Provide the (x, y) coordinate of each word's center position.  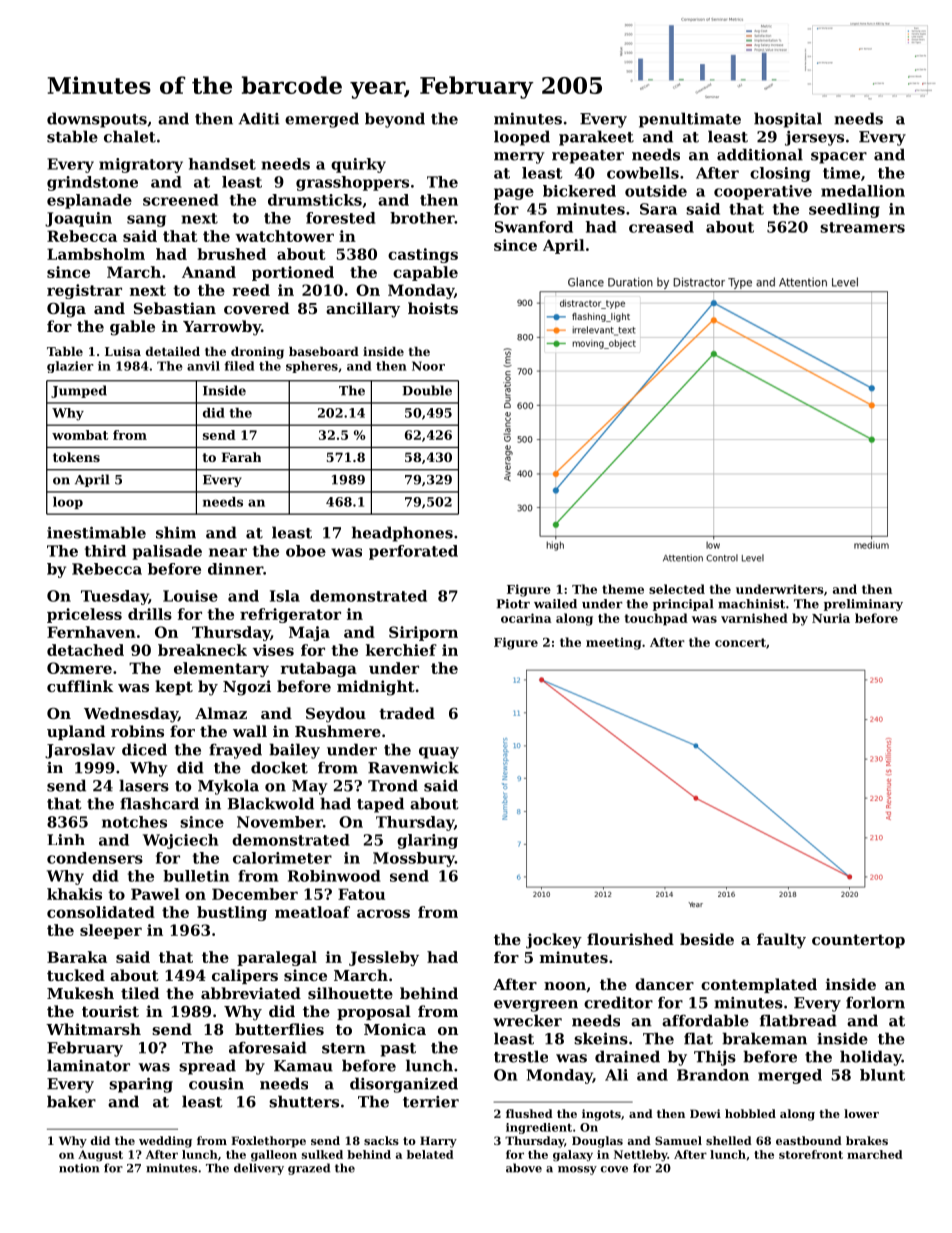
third (105, 551)
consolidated (101, 912)
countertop (858, 941)
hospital (788, 120)
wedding (165, 1142)
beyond (395, 120)
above (524, 1168)
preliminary (863, 605)
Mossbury (414, 859)
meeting (613, 643)
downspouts (97, 120)
